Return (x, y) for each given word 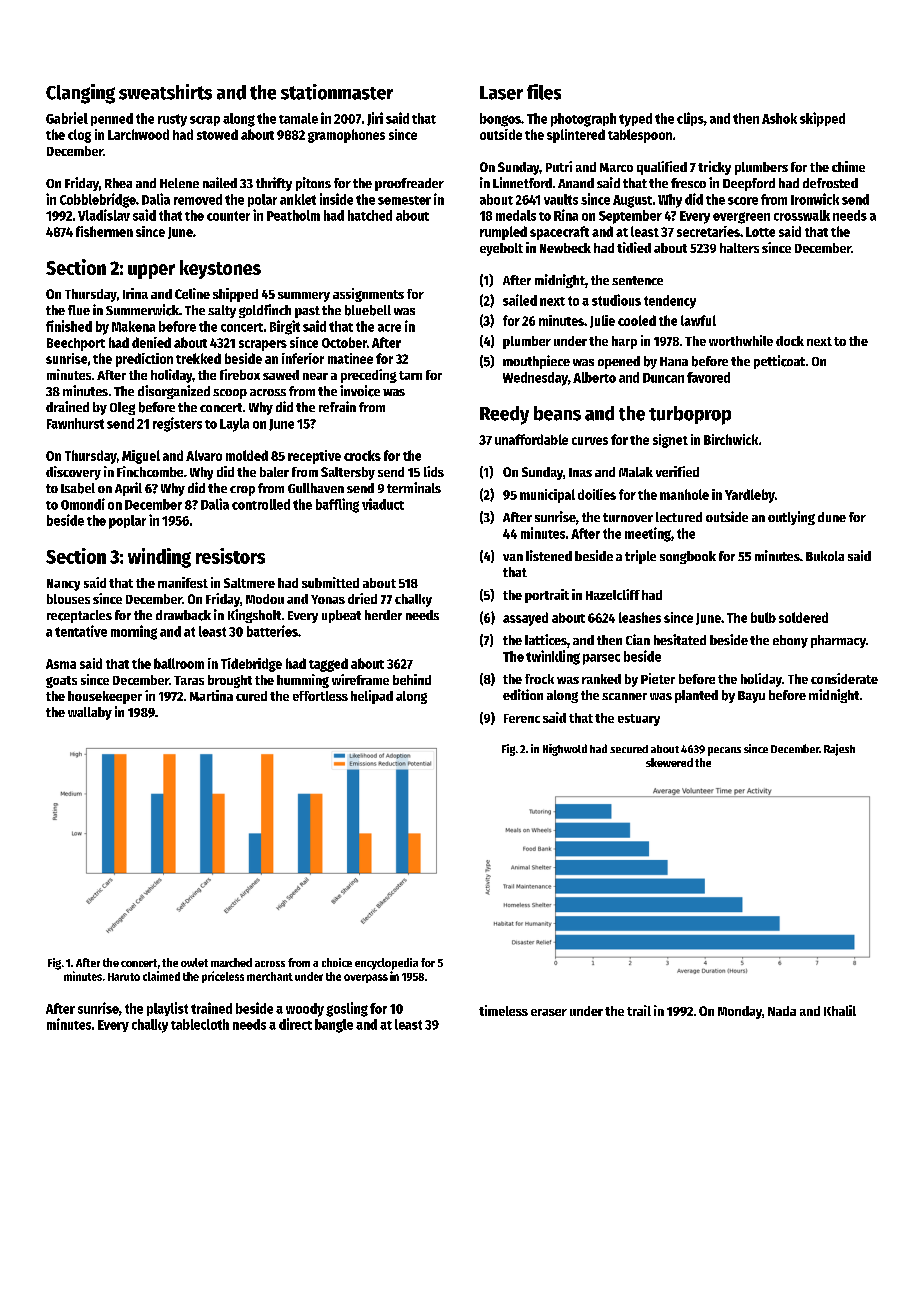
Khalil (840, 1010)
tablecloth (200, 1024)
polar (262, 200)
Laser (501, 93)
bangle (334, 1026)
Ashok (779, 118)
